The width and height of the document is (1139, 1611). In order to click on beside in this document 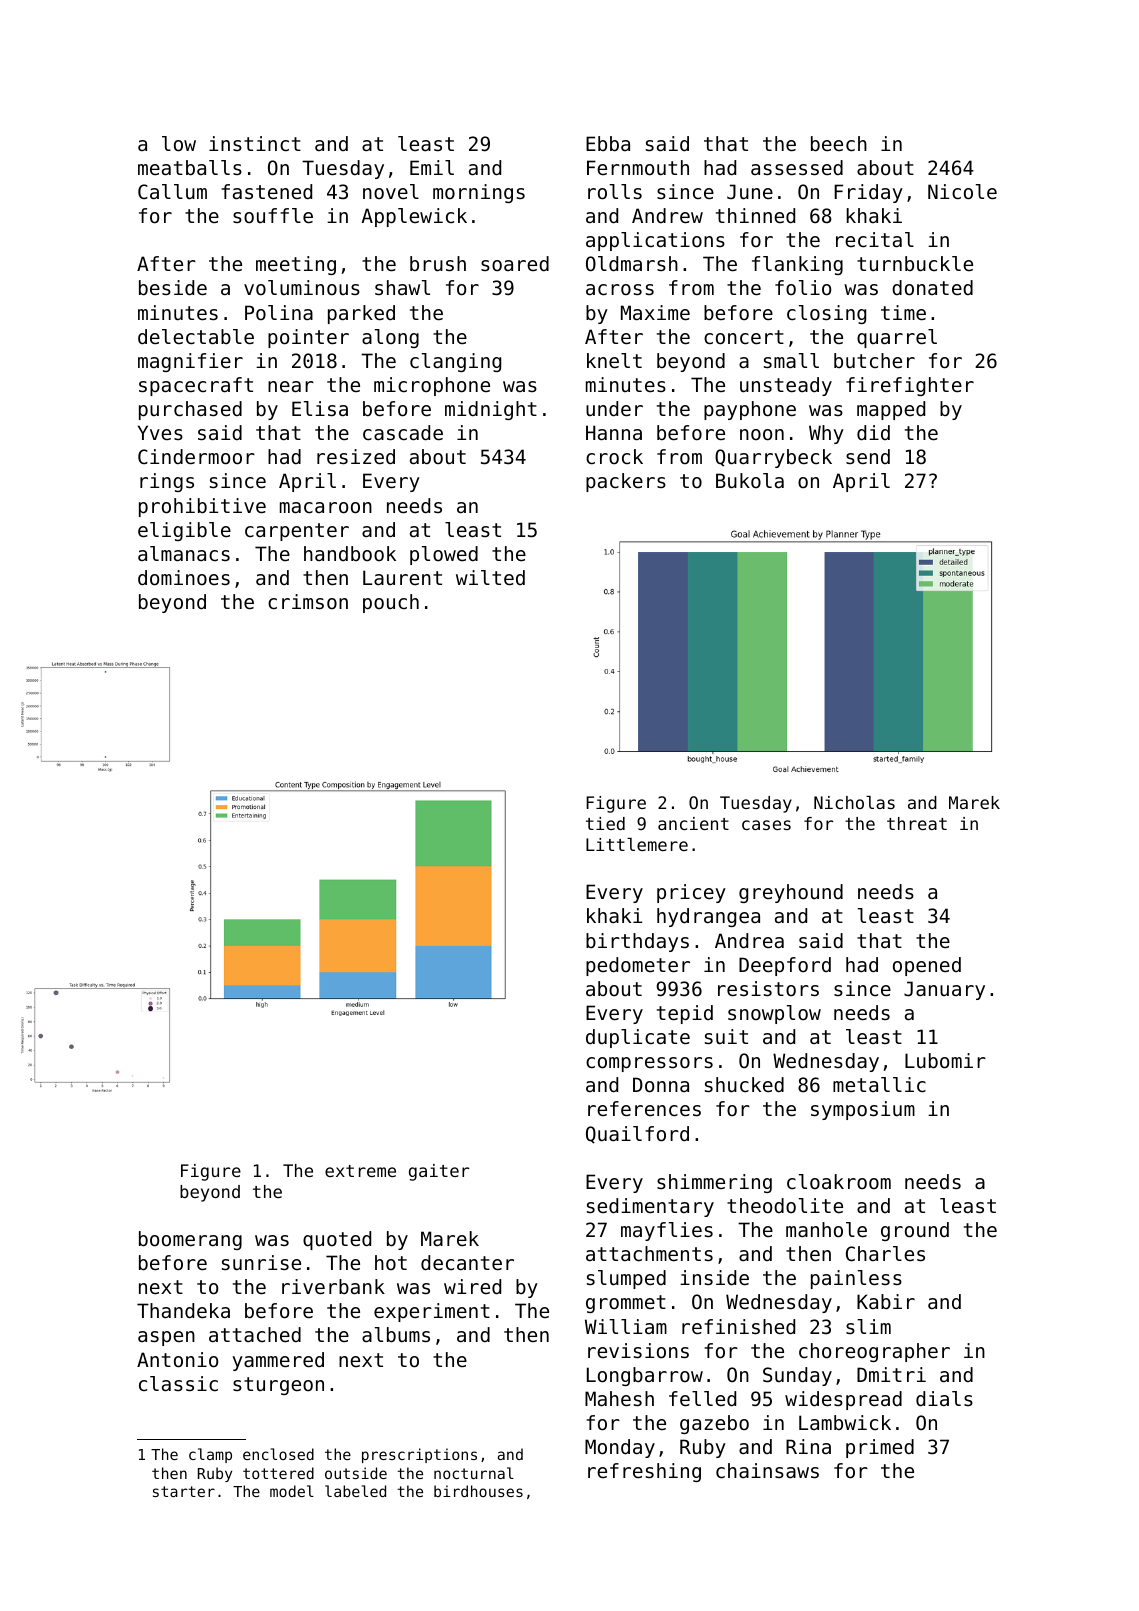, I will do `click(173, 288)`.
